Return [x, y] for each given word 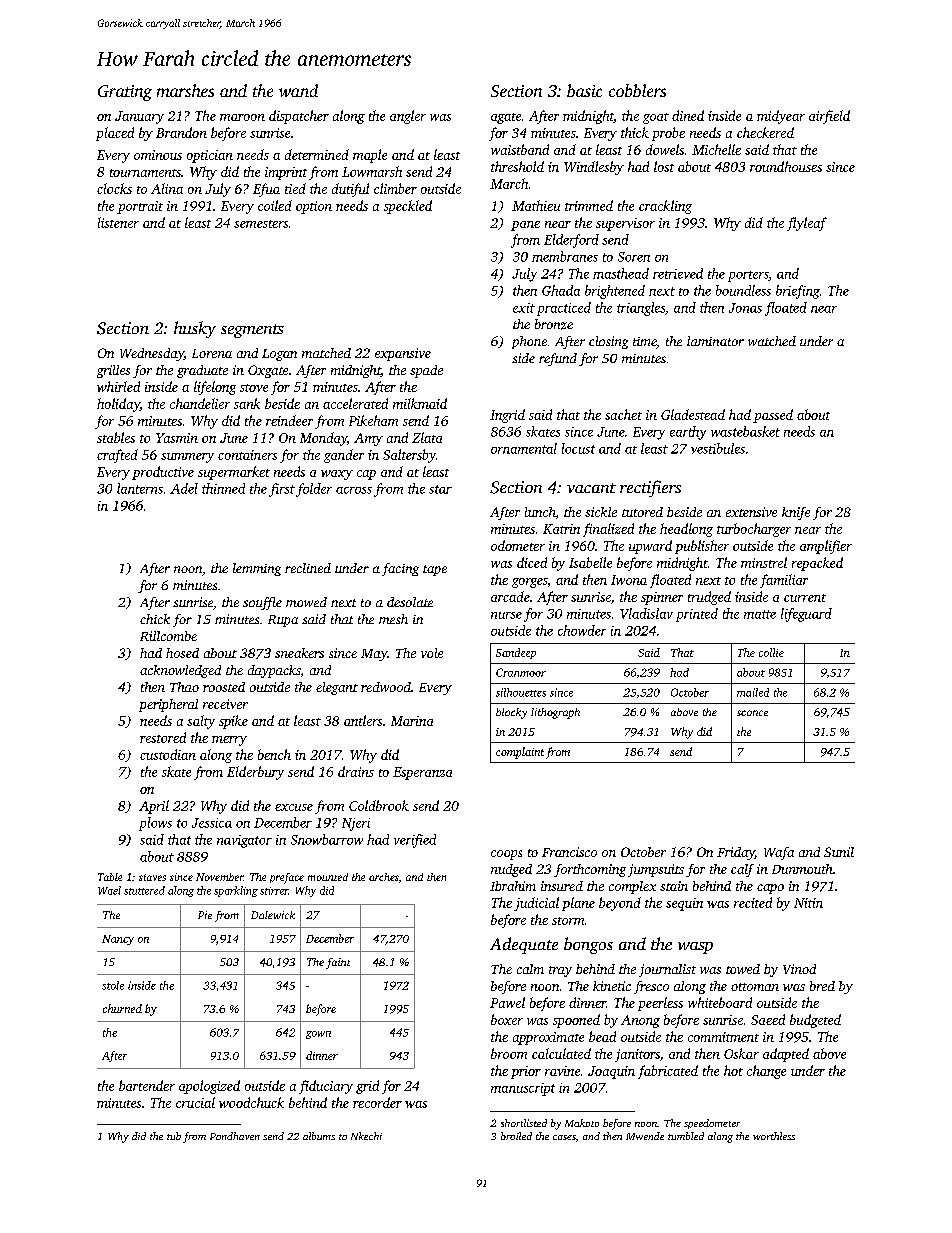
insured [562, 886]
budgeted [815, 1021]
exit [524, 308]
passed [773, 416]
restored [163, 737]
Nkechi [366, 1136]
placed [115, 134]
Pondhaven [235, 1136]
